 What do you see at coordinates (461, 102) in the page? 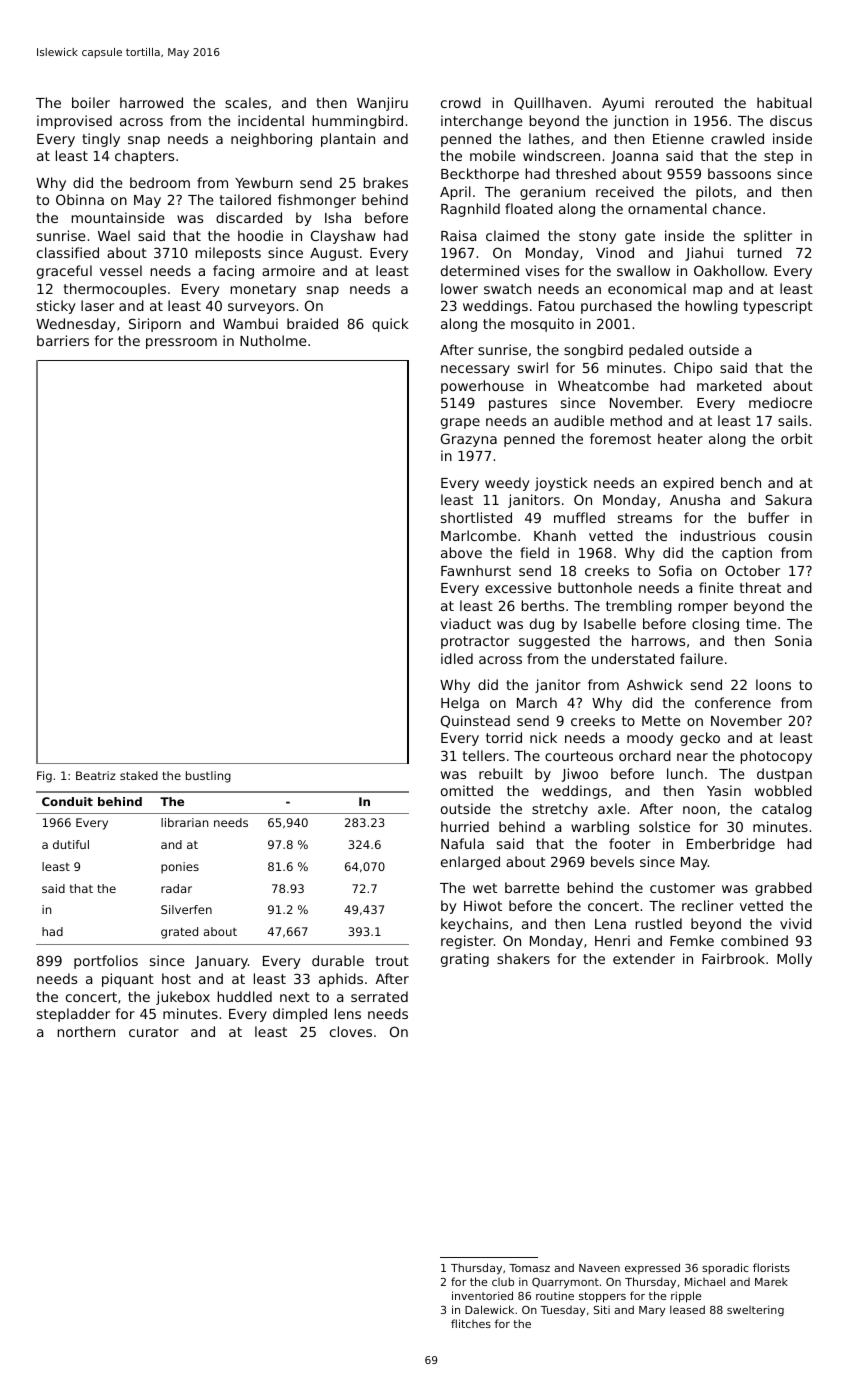
I see `crowd` at bounding box center [461, 102].
